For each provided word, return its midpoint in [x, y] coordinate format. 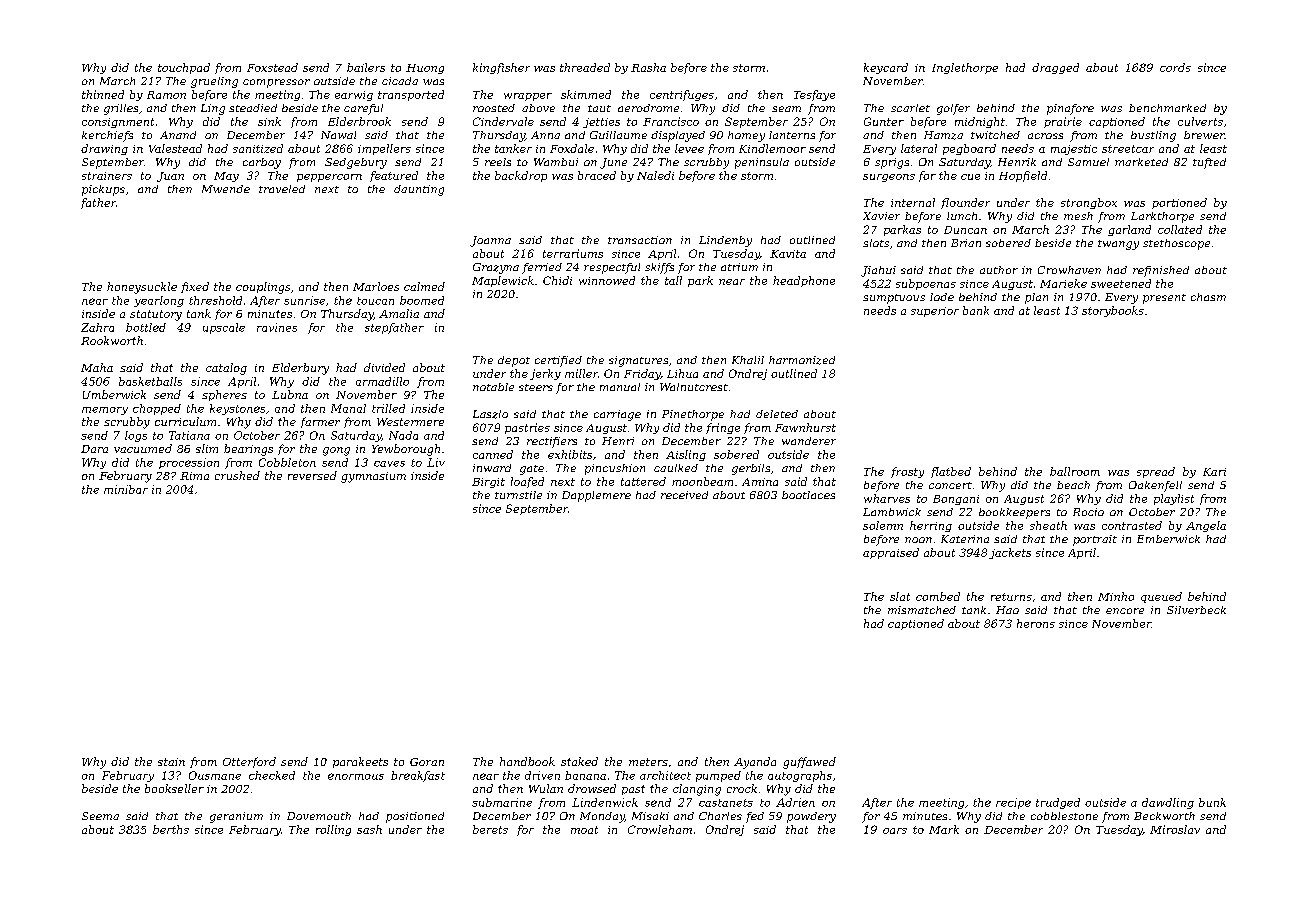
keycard [886, 68]
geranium [236, 817]
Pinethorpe [693, 415]
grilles [121, 109]
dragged [1055, 68]
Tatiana [189, 435]
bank [976, 310]
